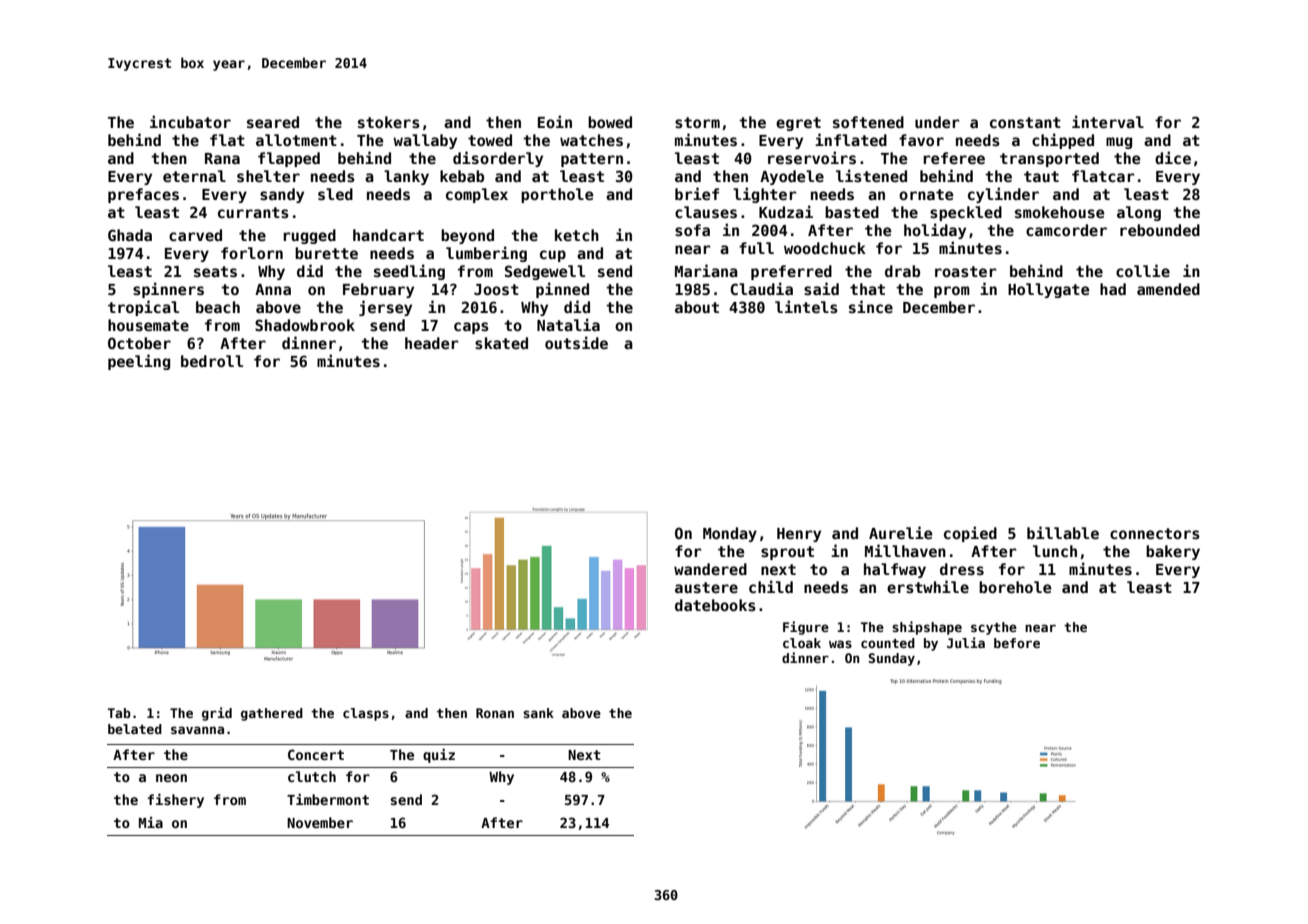 This screenshot has width=1308, height=924. I want to click on sprout, so click(787, 553).
